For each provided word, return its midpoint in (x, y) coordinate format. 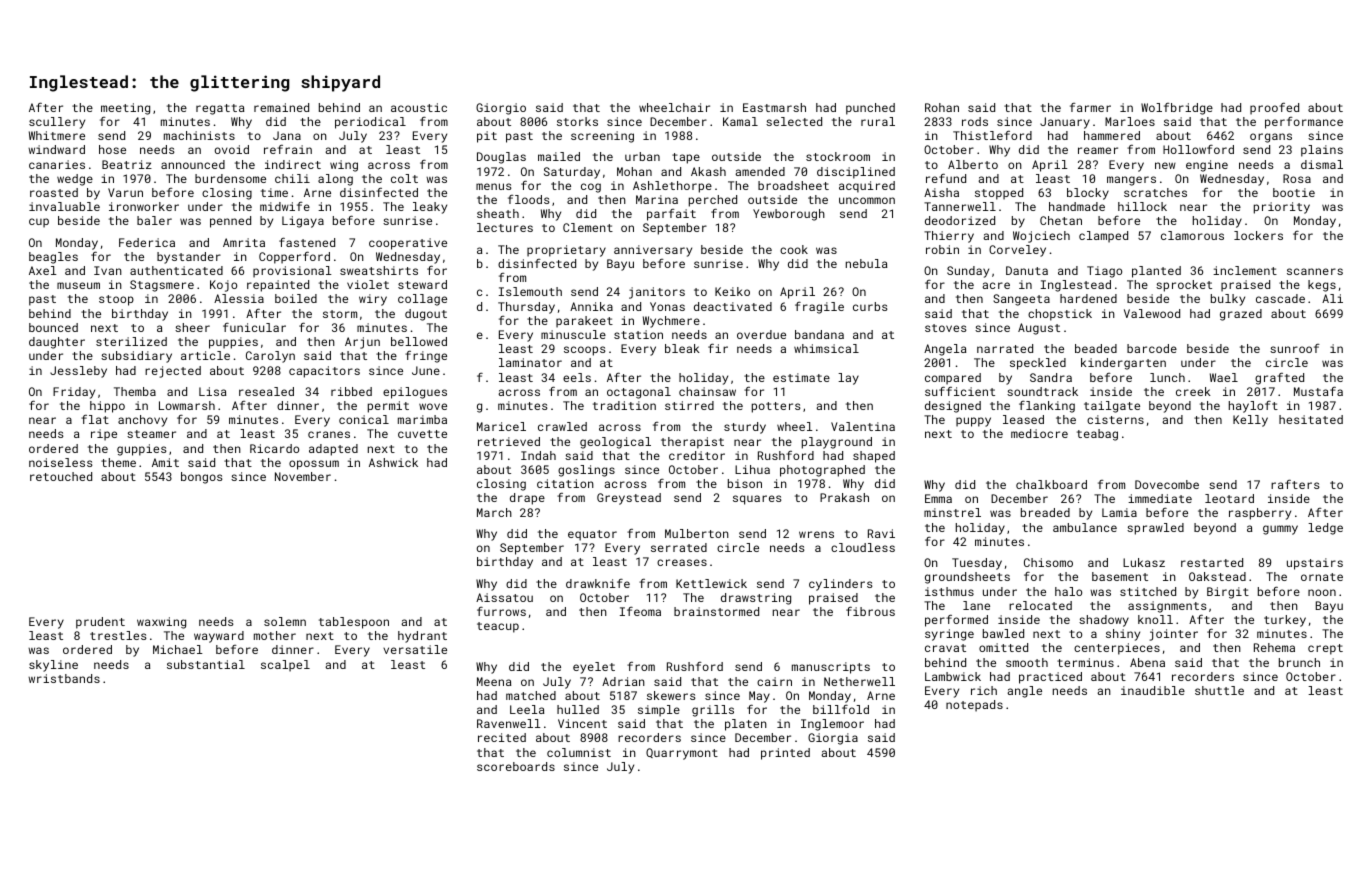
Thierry (949, 237)
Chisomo (1048, 562)
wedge (75, 180)
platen (746, 725)
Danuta (1027, 270)
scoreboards (516, 766)
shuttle (1219, 690)
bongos (202, 478)
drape (527, 499)
